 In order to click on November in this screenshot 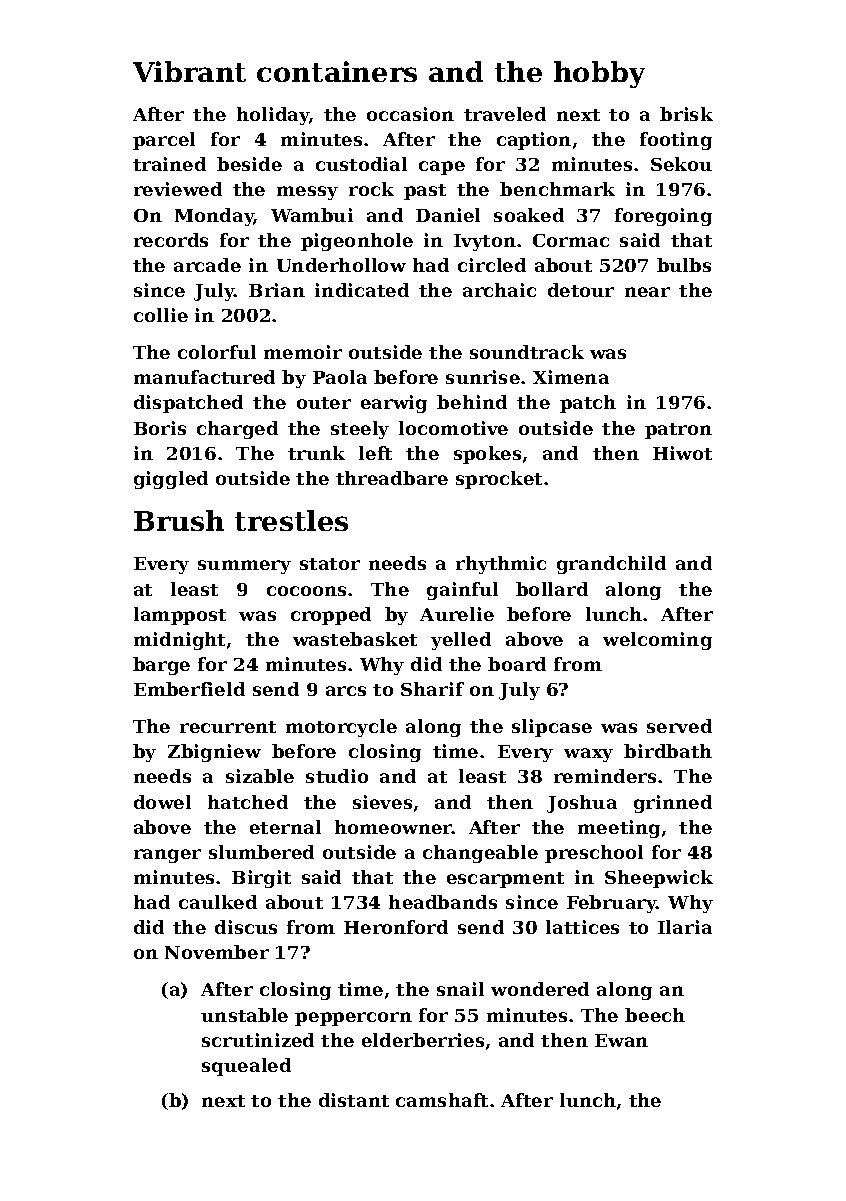, I will do `click(217, 952)`.
